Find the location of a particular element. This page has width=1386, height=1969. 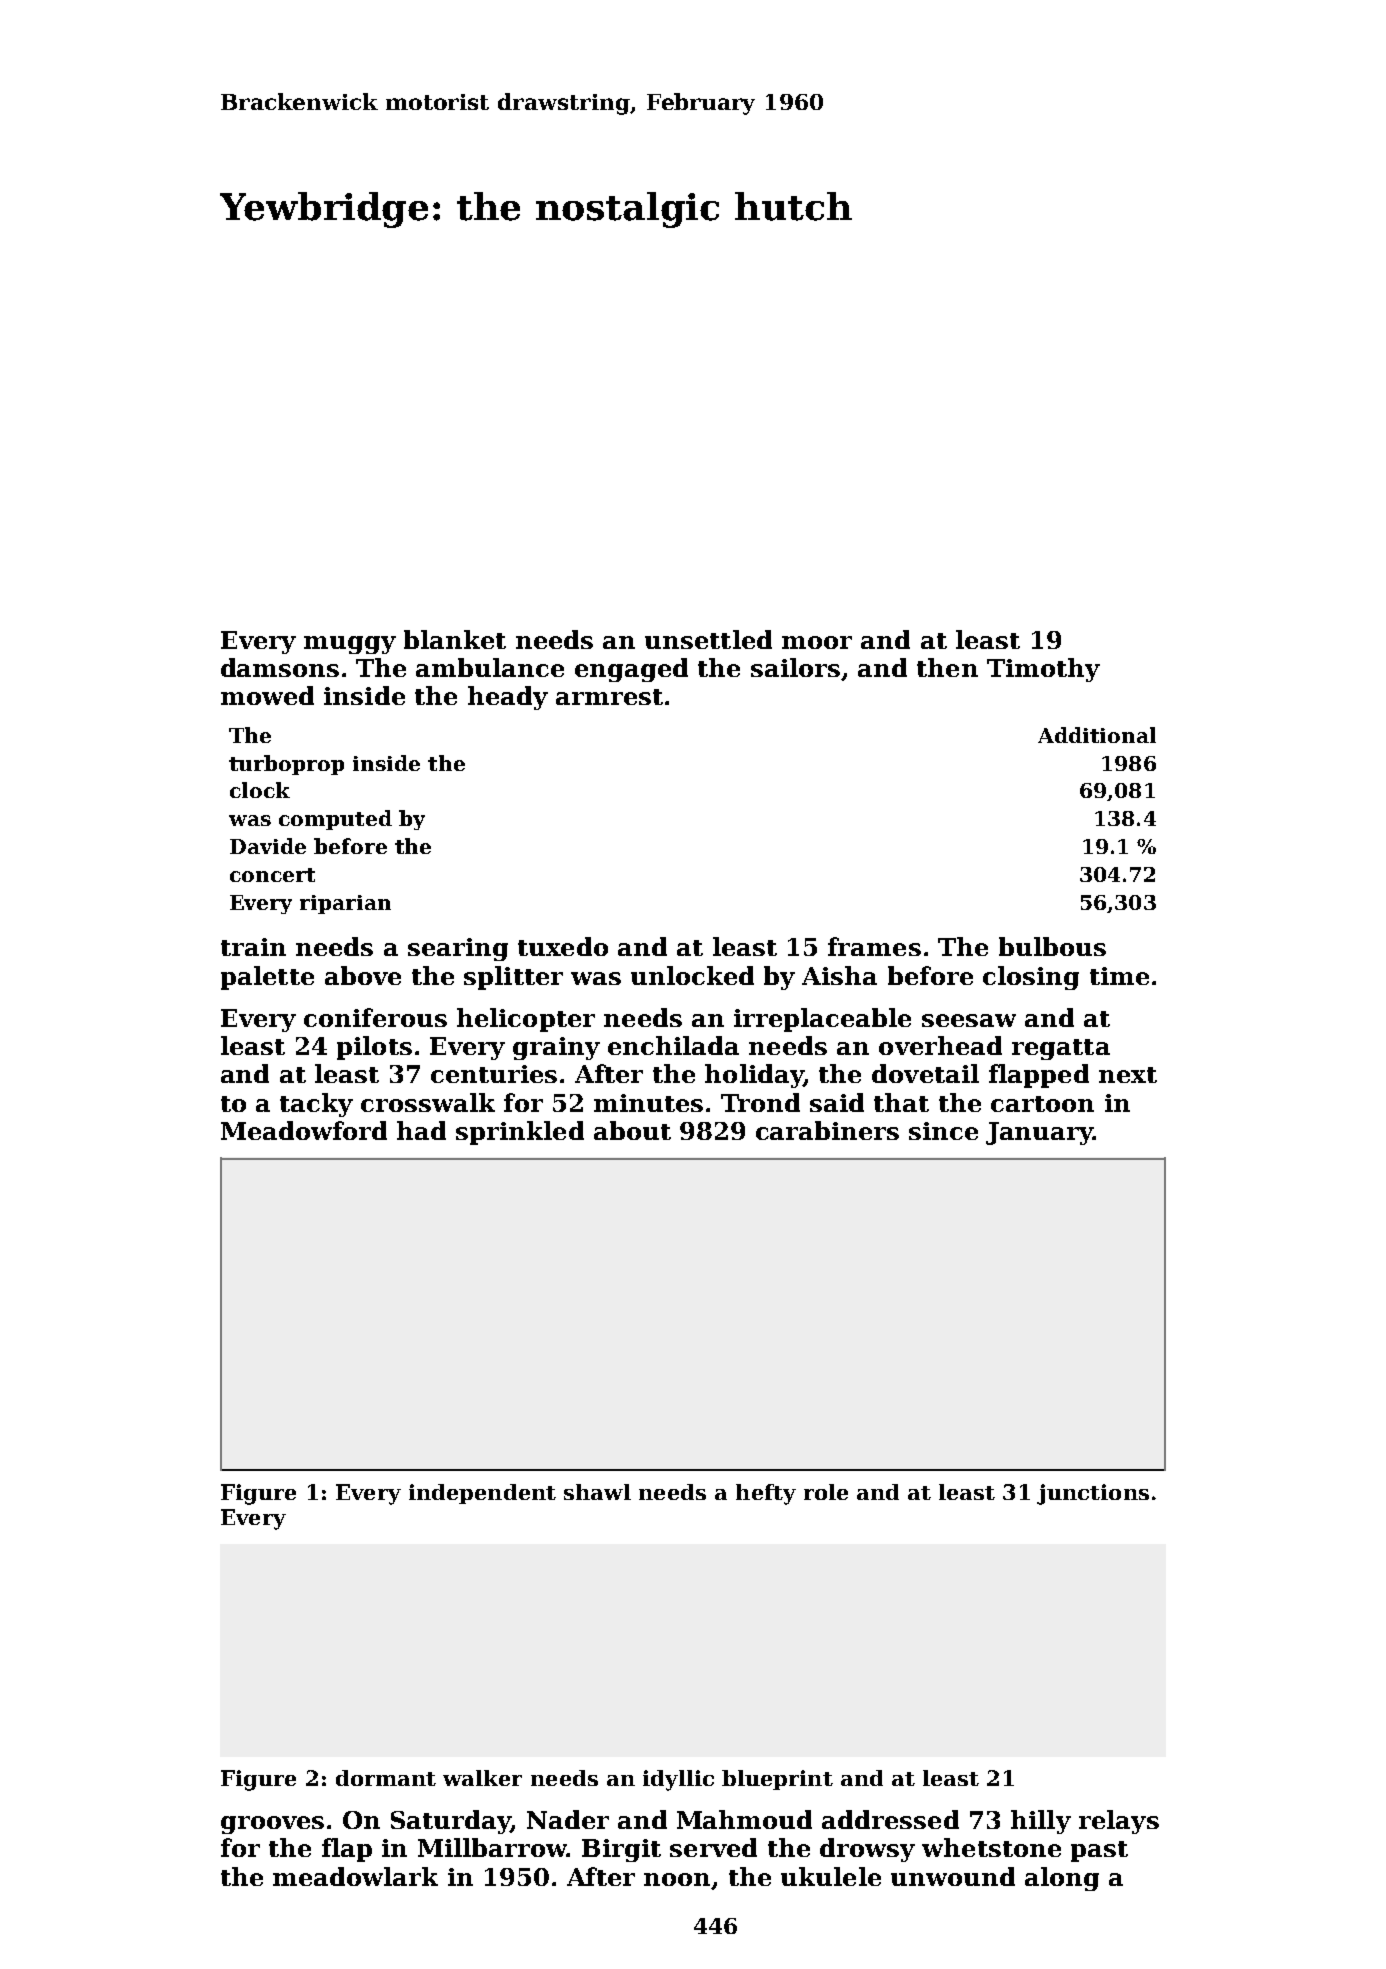

moor is located at coordinates (817, 642).
